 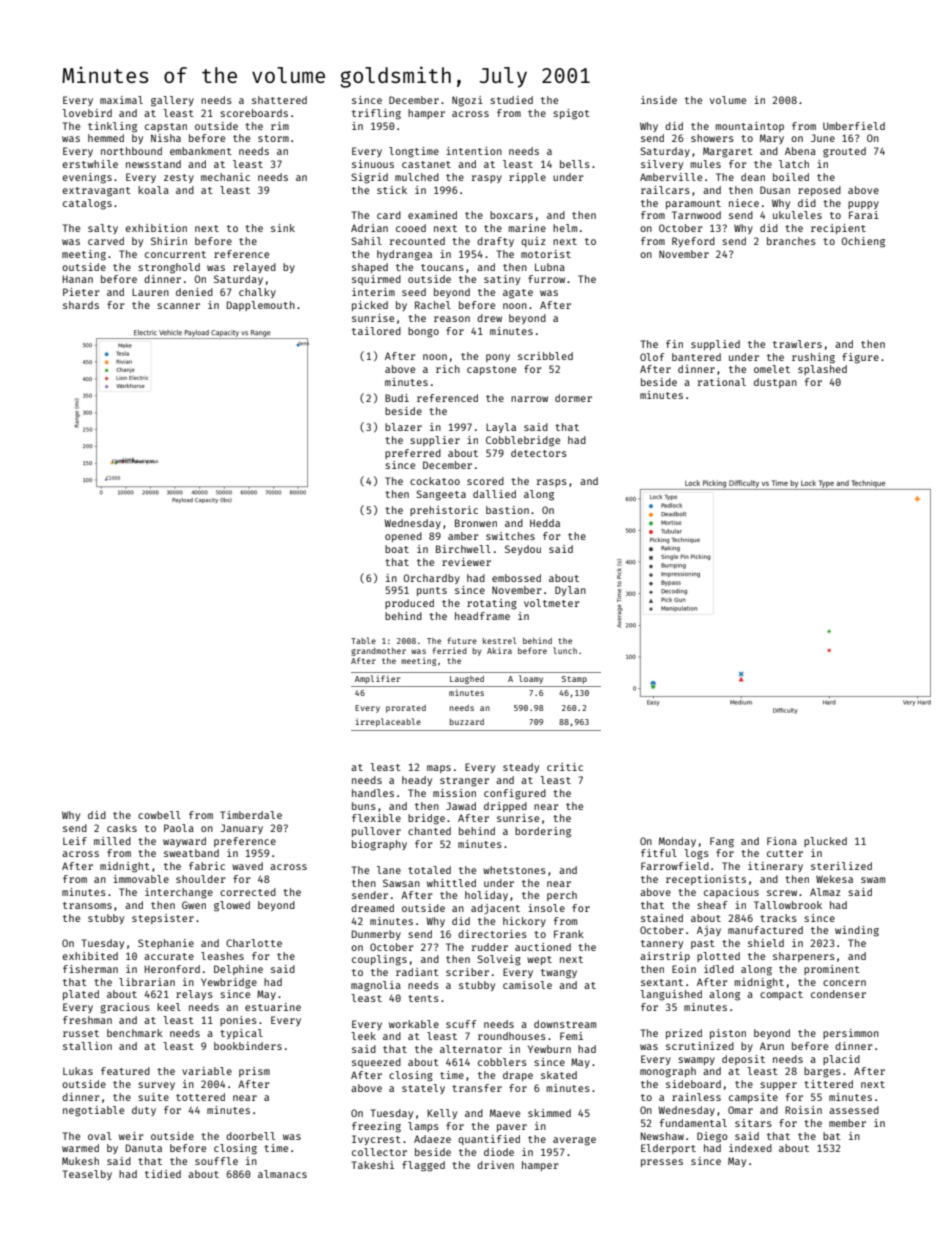 I want to click on bordering, so click(x=543, y=832).
